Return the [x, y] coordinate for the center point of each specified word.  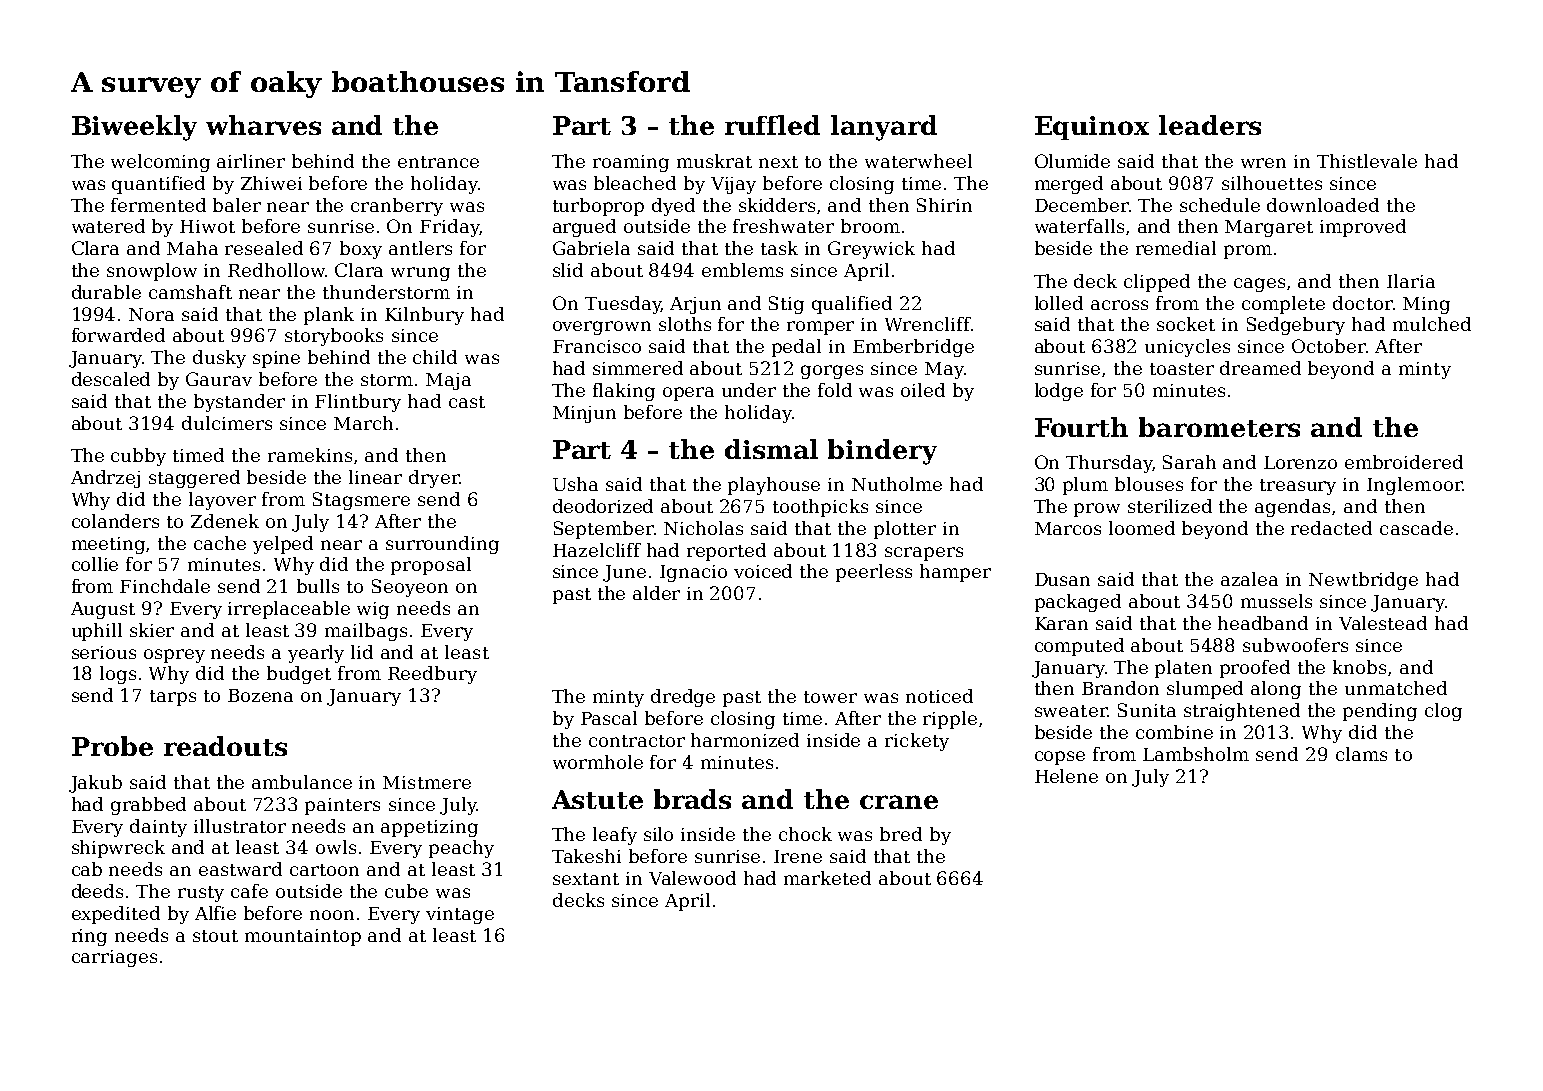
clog [1443, 712]
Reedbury [432, 675]
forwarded [118, 335]
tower [830, 697]
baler [237, 205]
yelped [283, 545]
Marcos [1068, 528]
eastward [240, 869]
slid [568, 270]
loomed [1142, 528]
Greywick [871, 250]
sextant [586, 879]
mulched [1432, 324]
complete [1283, 305]
